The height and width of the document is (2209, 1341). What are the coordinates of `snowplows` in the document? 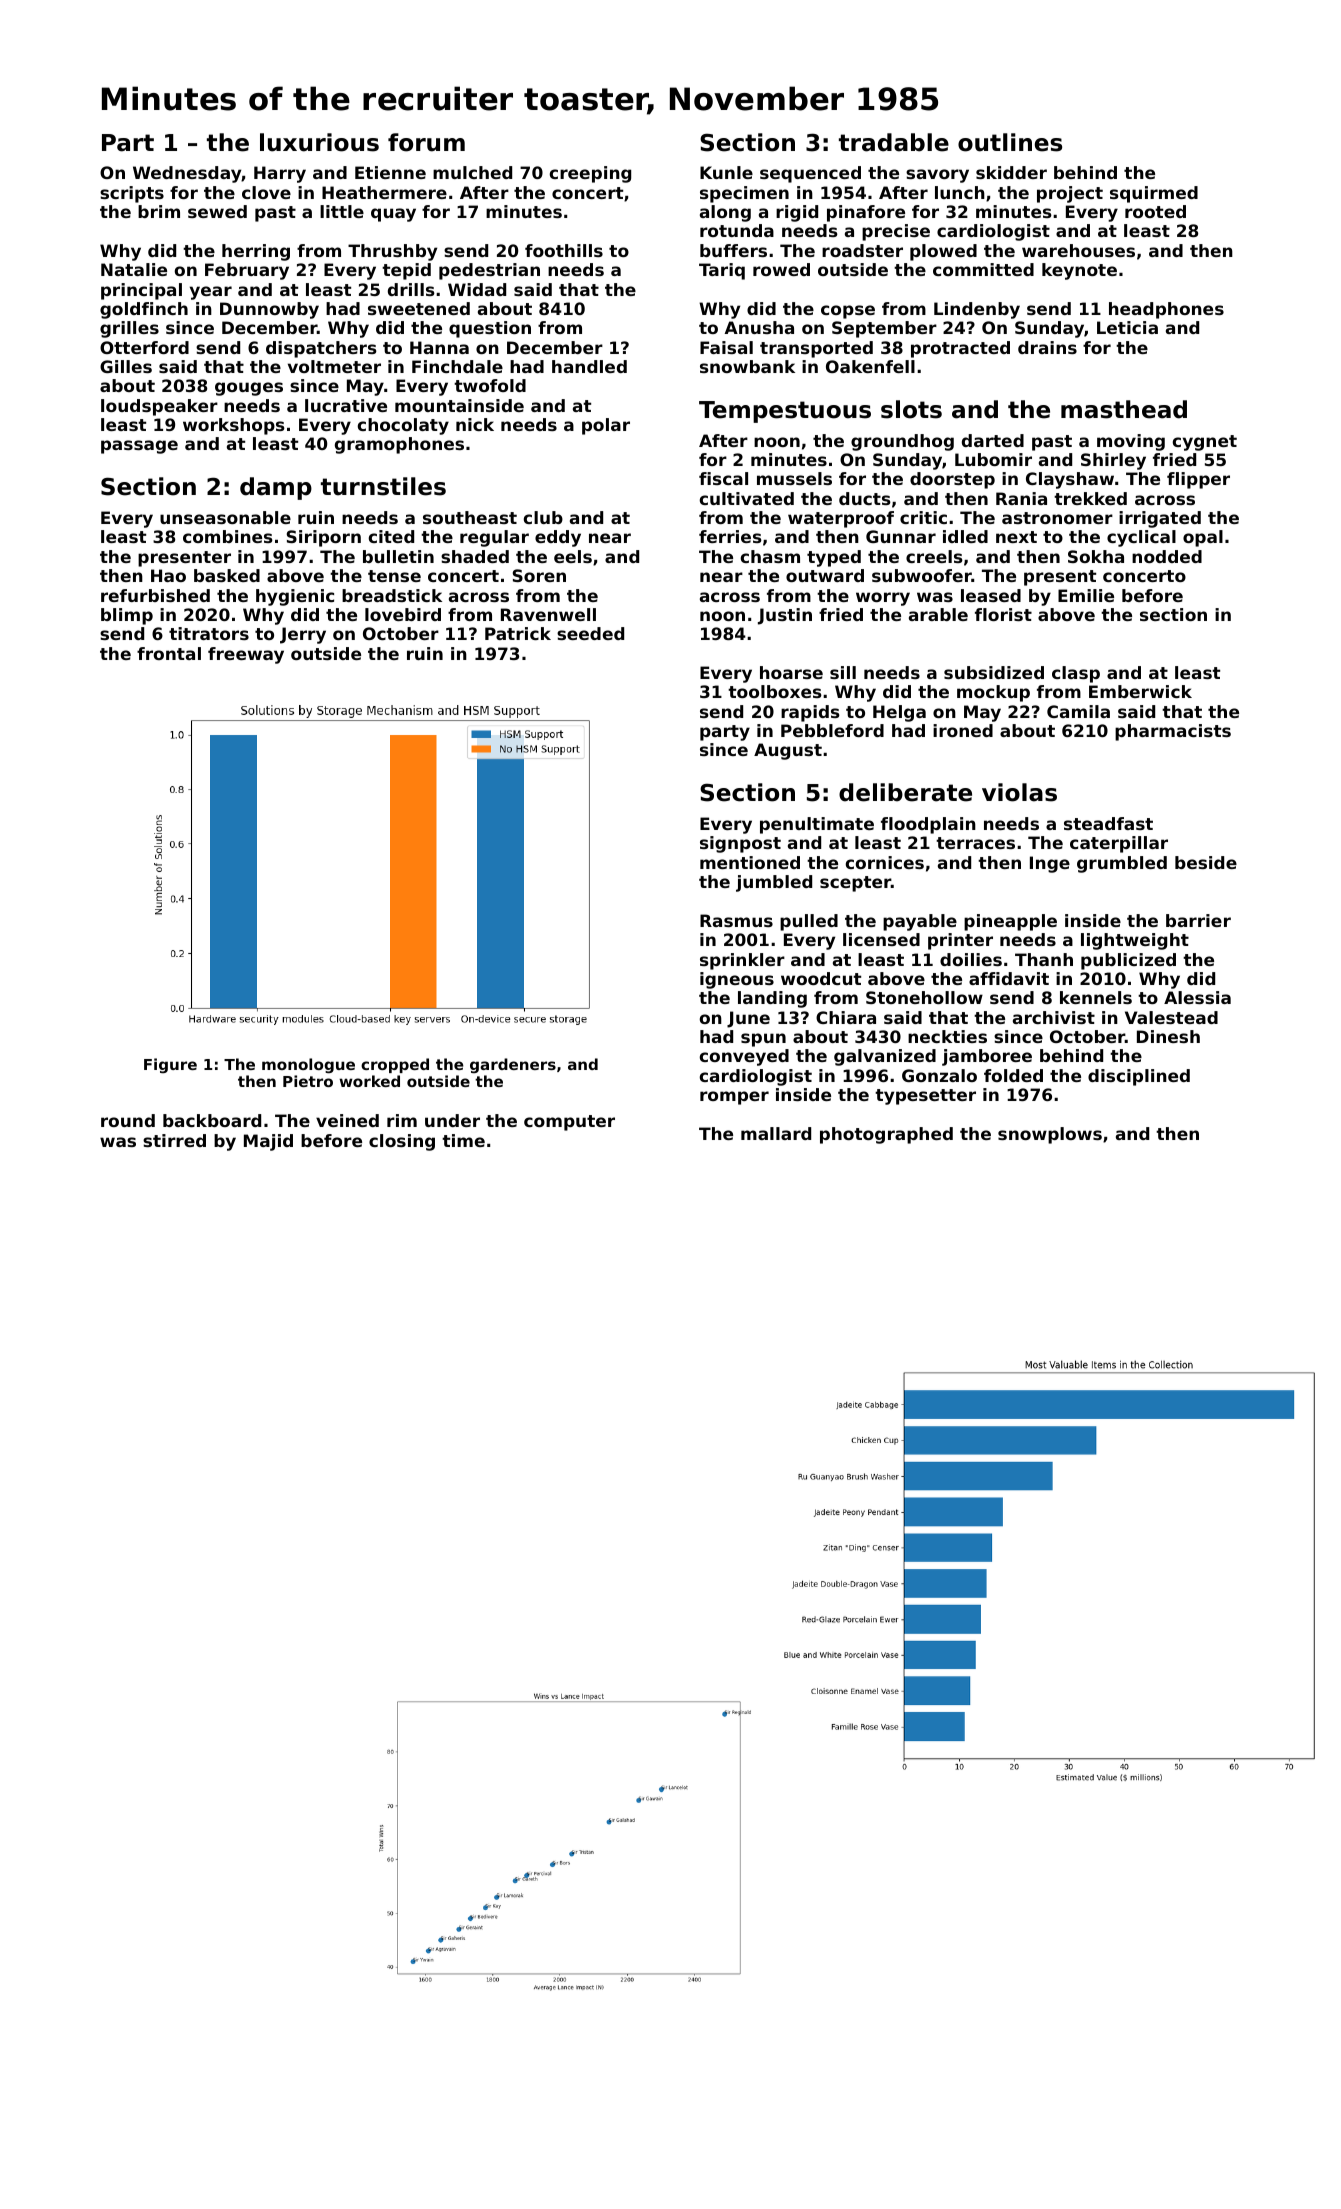 It's located at (1050, 1135).
